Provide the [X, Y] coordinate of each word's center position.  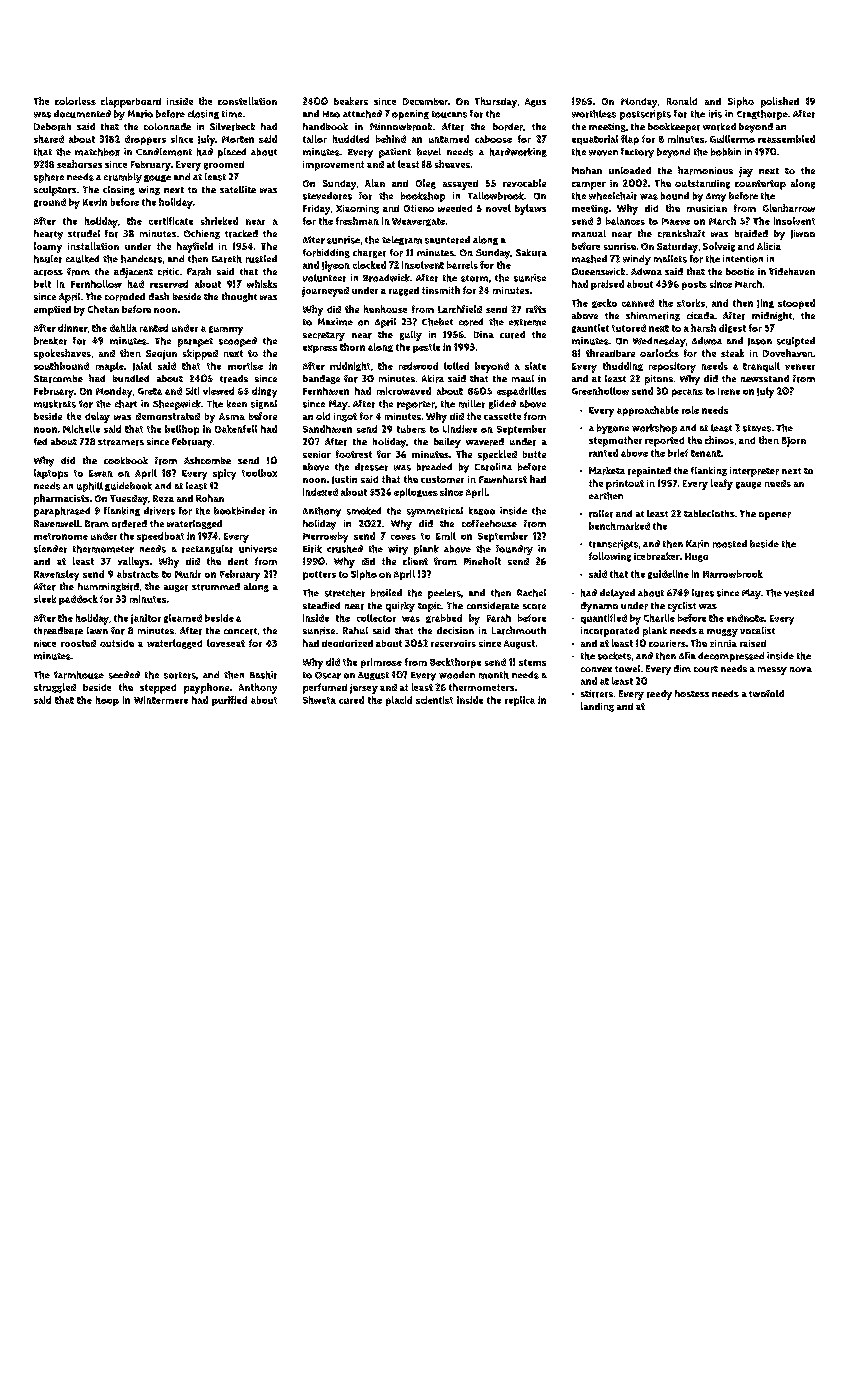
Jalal [142, 366]
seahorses [79, 164]
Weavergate [418, 222]
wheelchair [613, 196]
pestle [426, 348]
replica [520, 701]
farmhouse [79, 675]
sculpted [796, 342]
